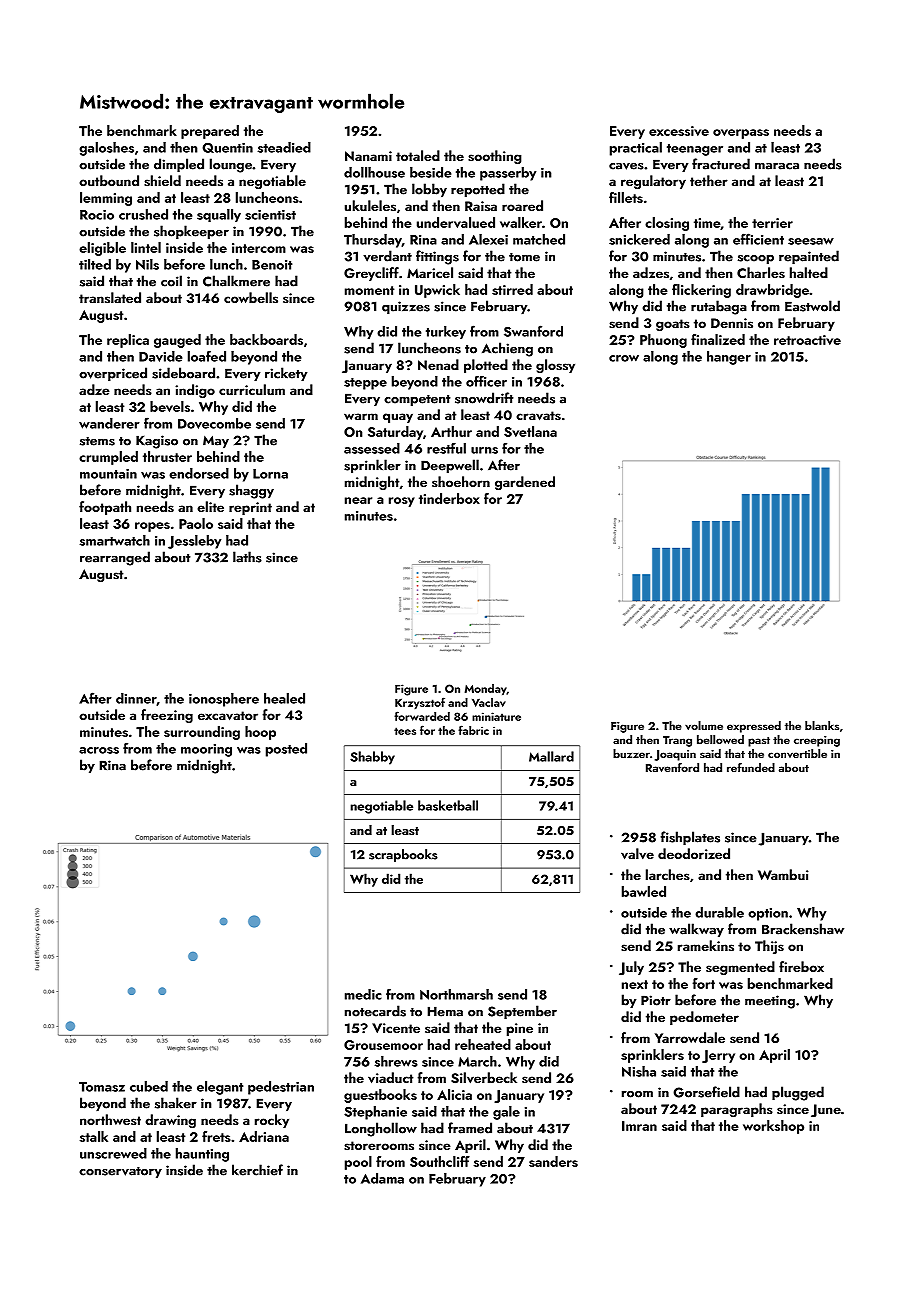 Image resolution: width=924 pixels, height=1308 pixels. I want to click on prepared, so click(210, 132).
